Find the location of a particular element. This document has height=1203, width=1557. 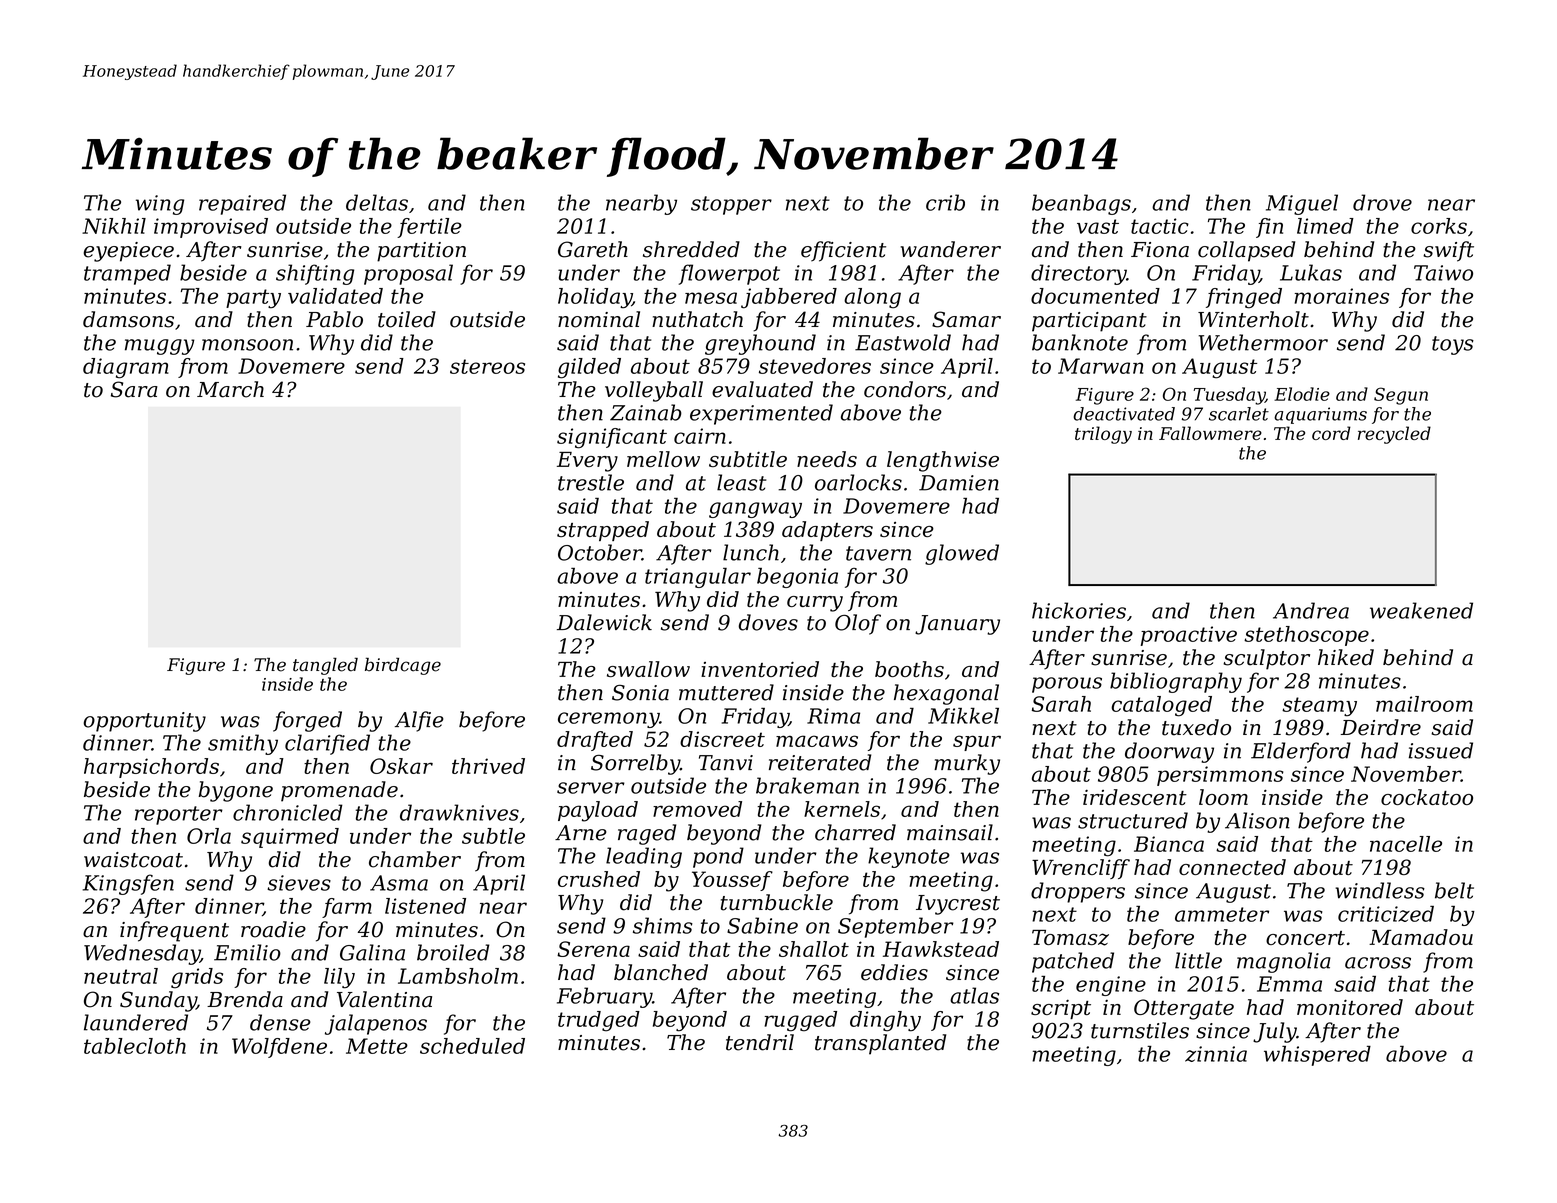

strapped is located at coordinates (603, 531).
